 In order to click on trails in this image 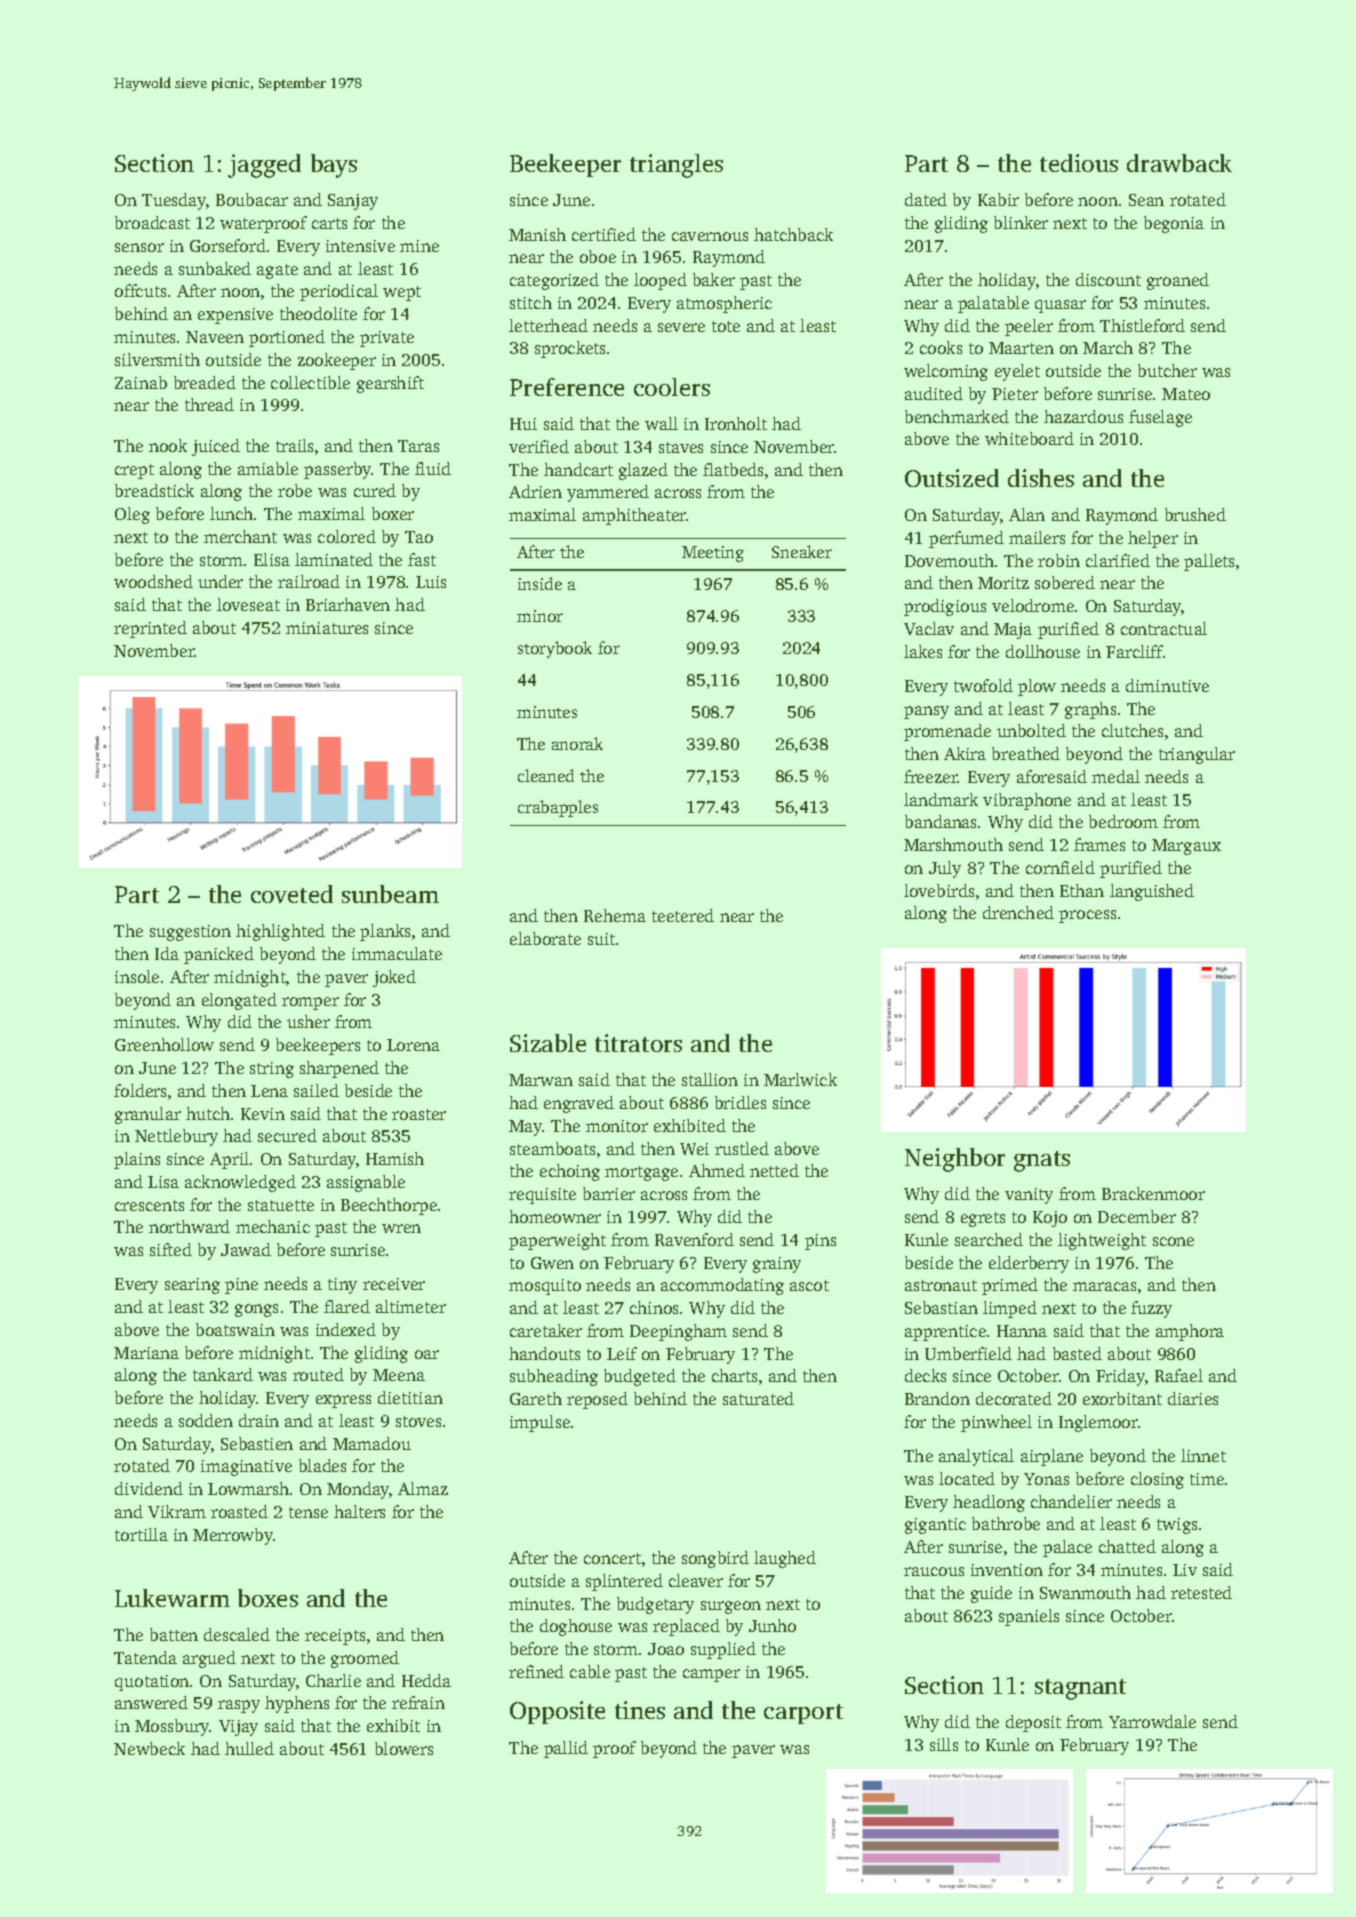, I will do `click(294, 445)`.
